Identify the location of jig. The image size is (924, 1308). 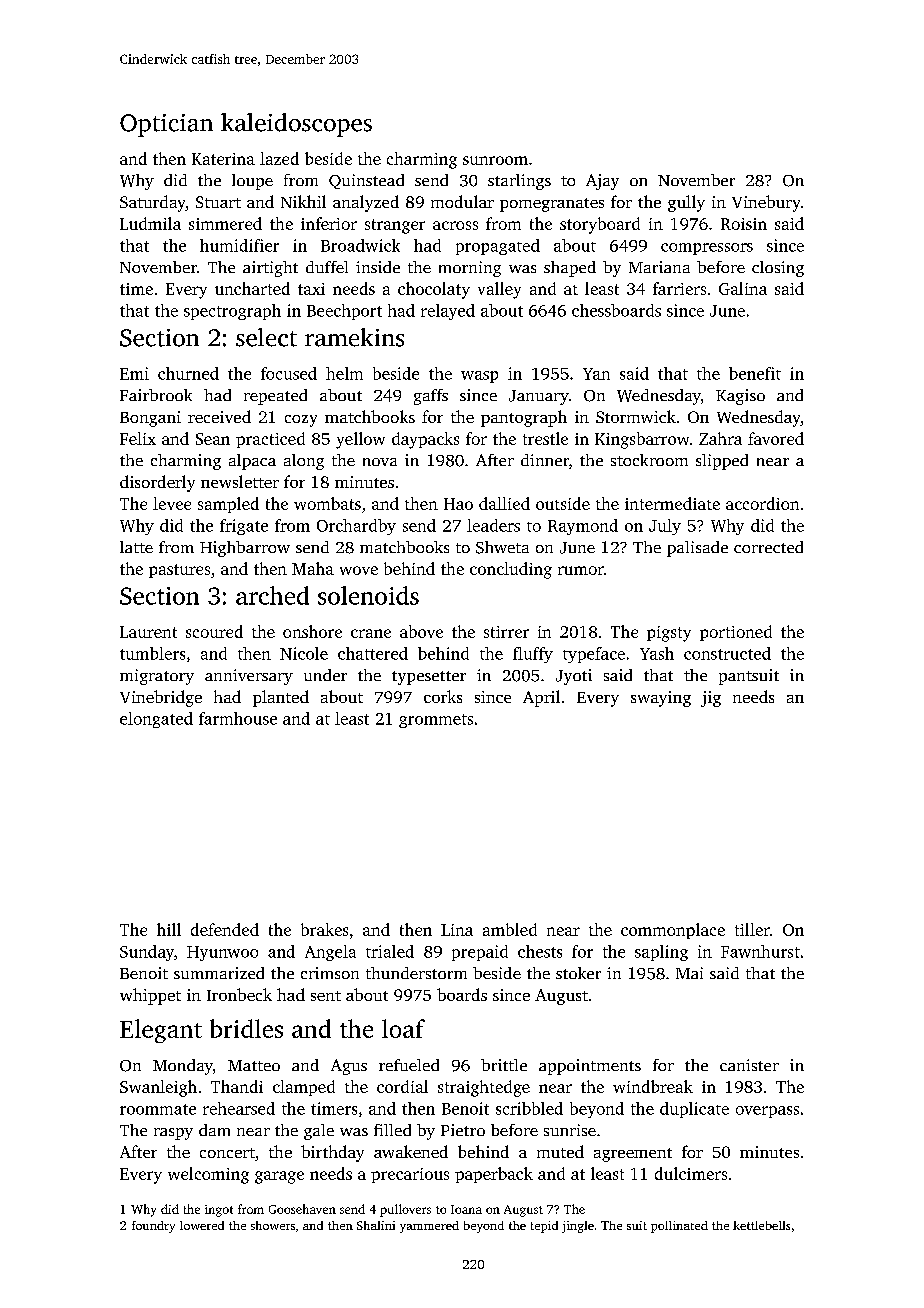
(711, 699).
